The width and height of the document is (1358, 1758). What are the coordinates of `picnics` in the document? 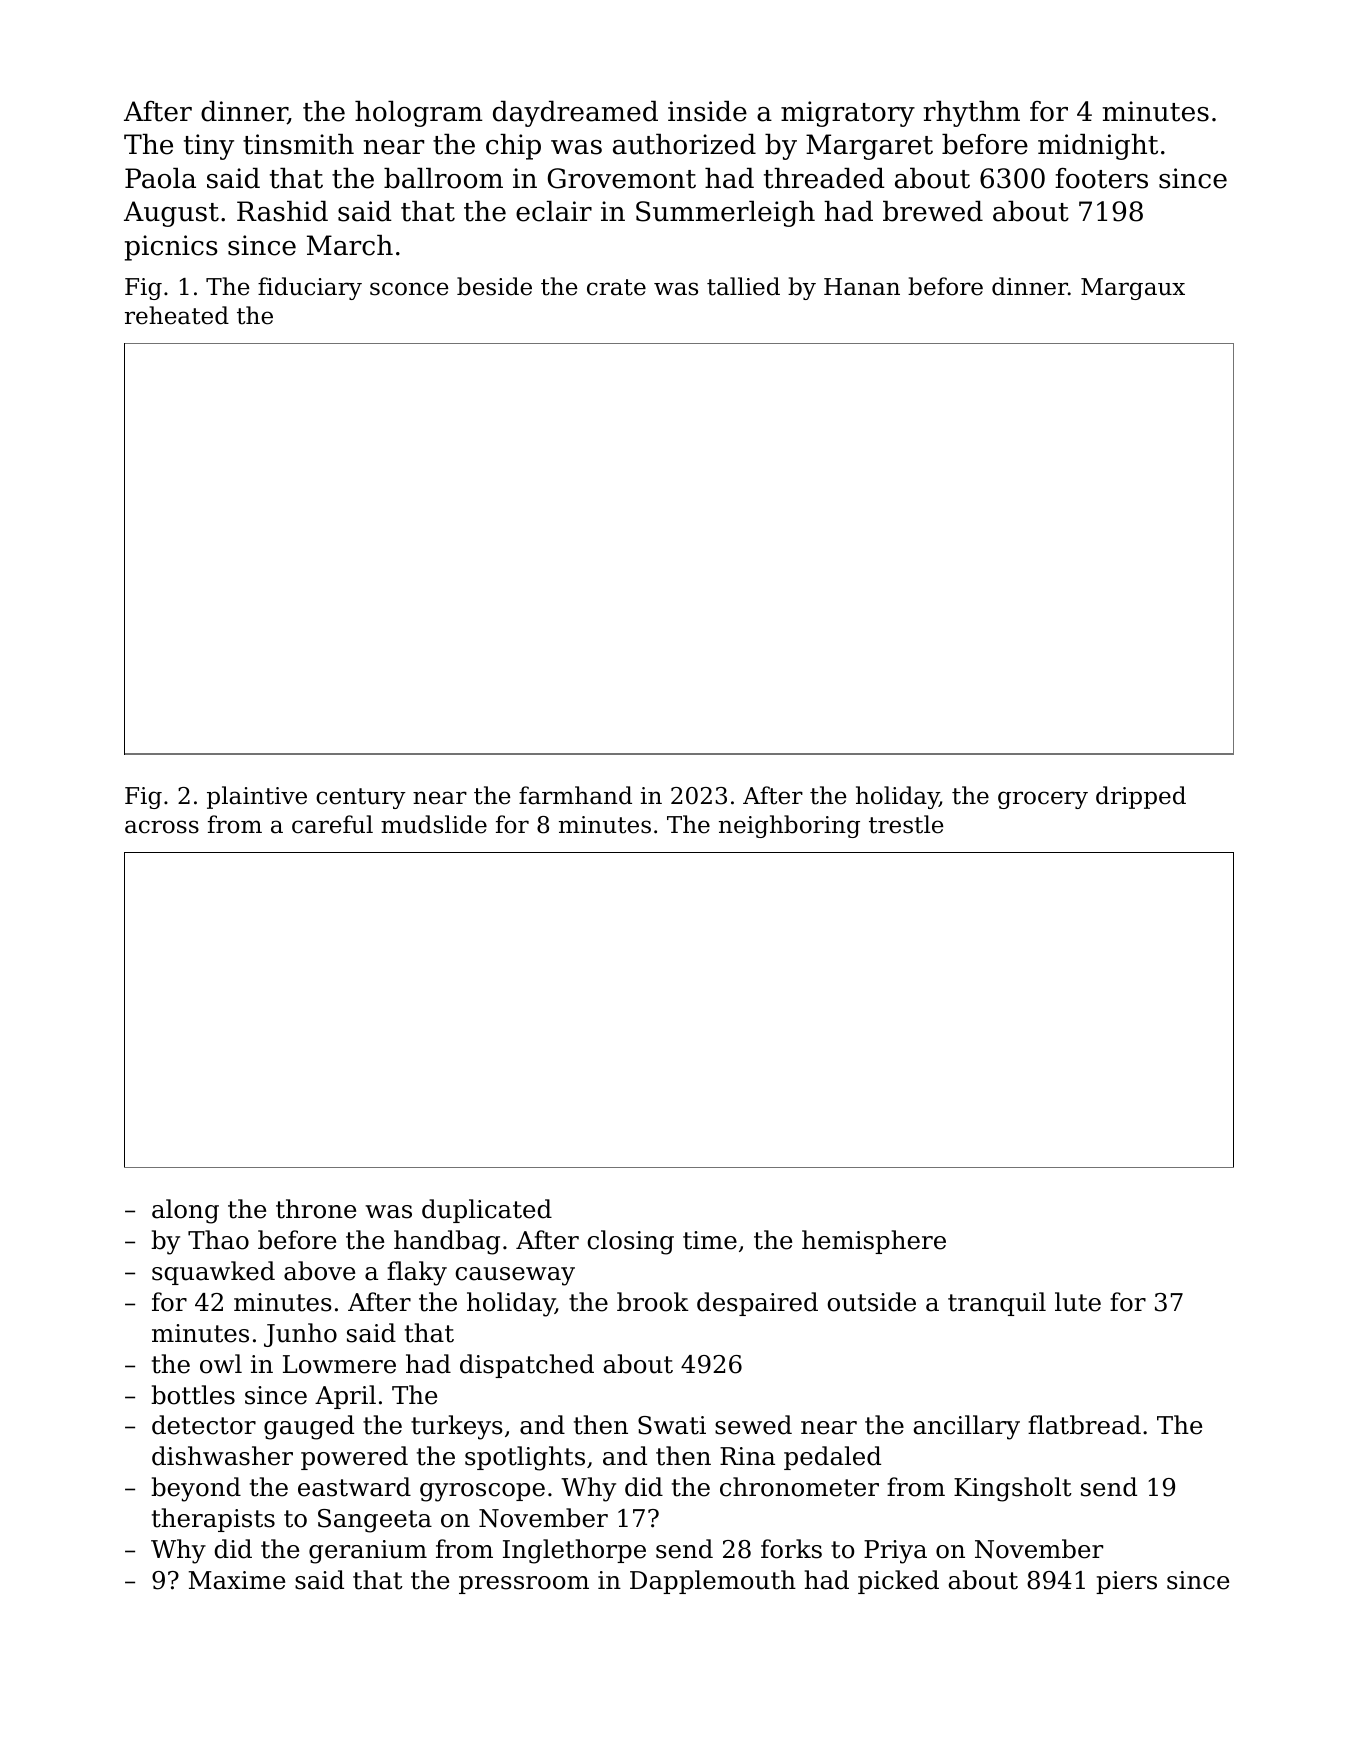 It's located at (171, 248).
